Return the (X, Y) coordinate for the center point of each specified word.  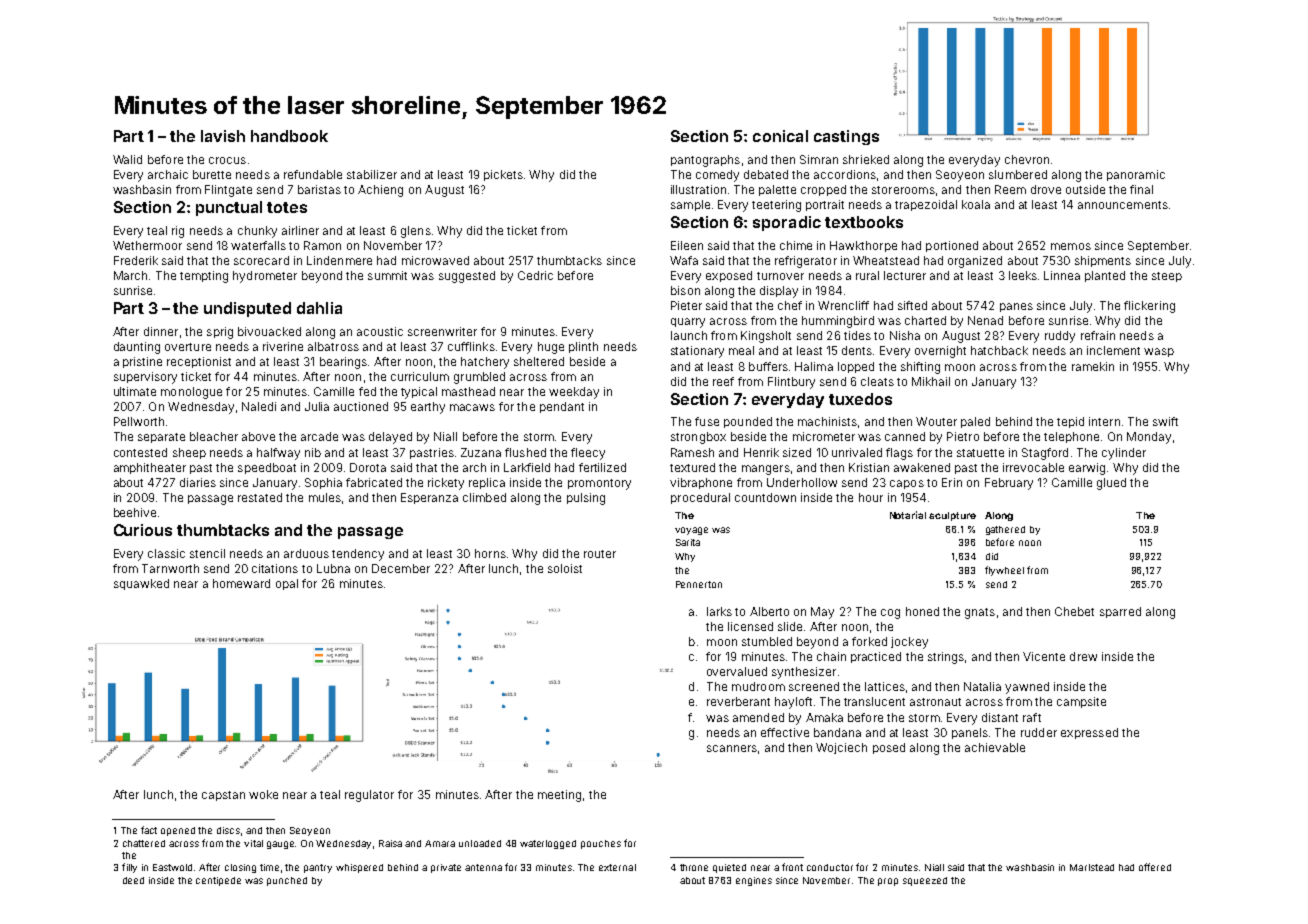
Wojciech (841, 748)
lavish (223, 136)
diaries (198, 482)
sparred (1120, 612)
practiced (876, 657)
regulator (369, 796)
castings (846, 137)
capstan (223, 796)
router (600, 554)
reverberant (738, 701)
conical (780, 136)
